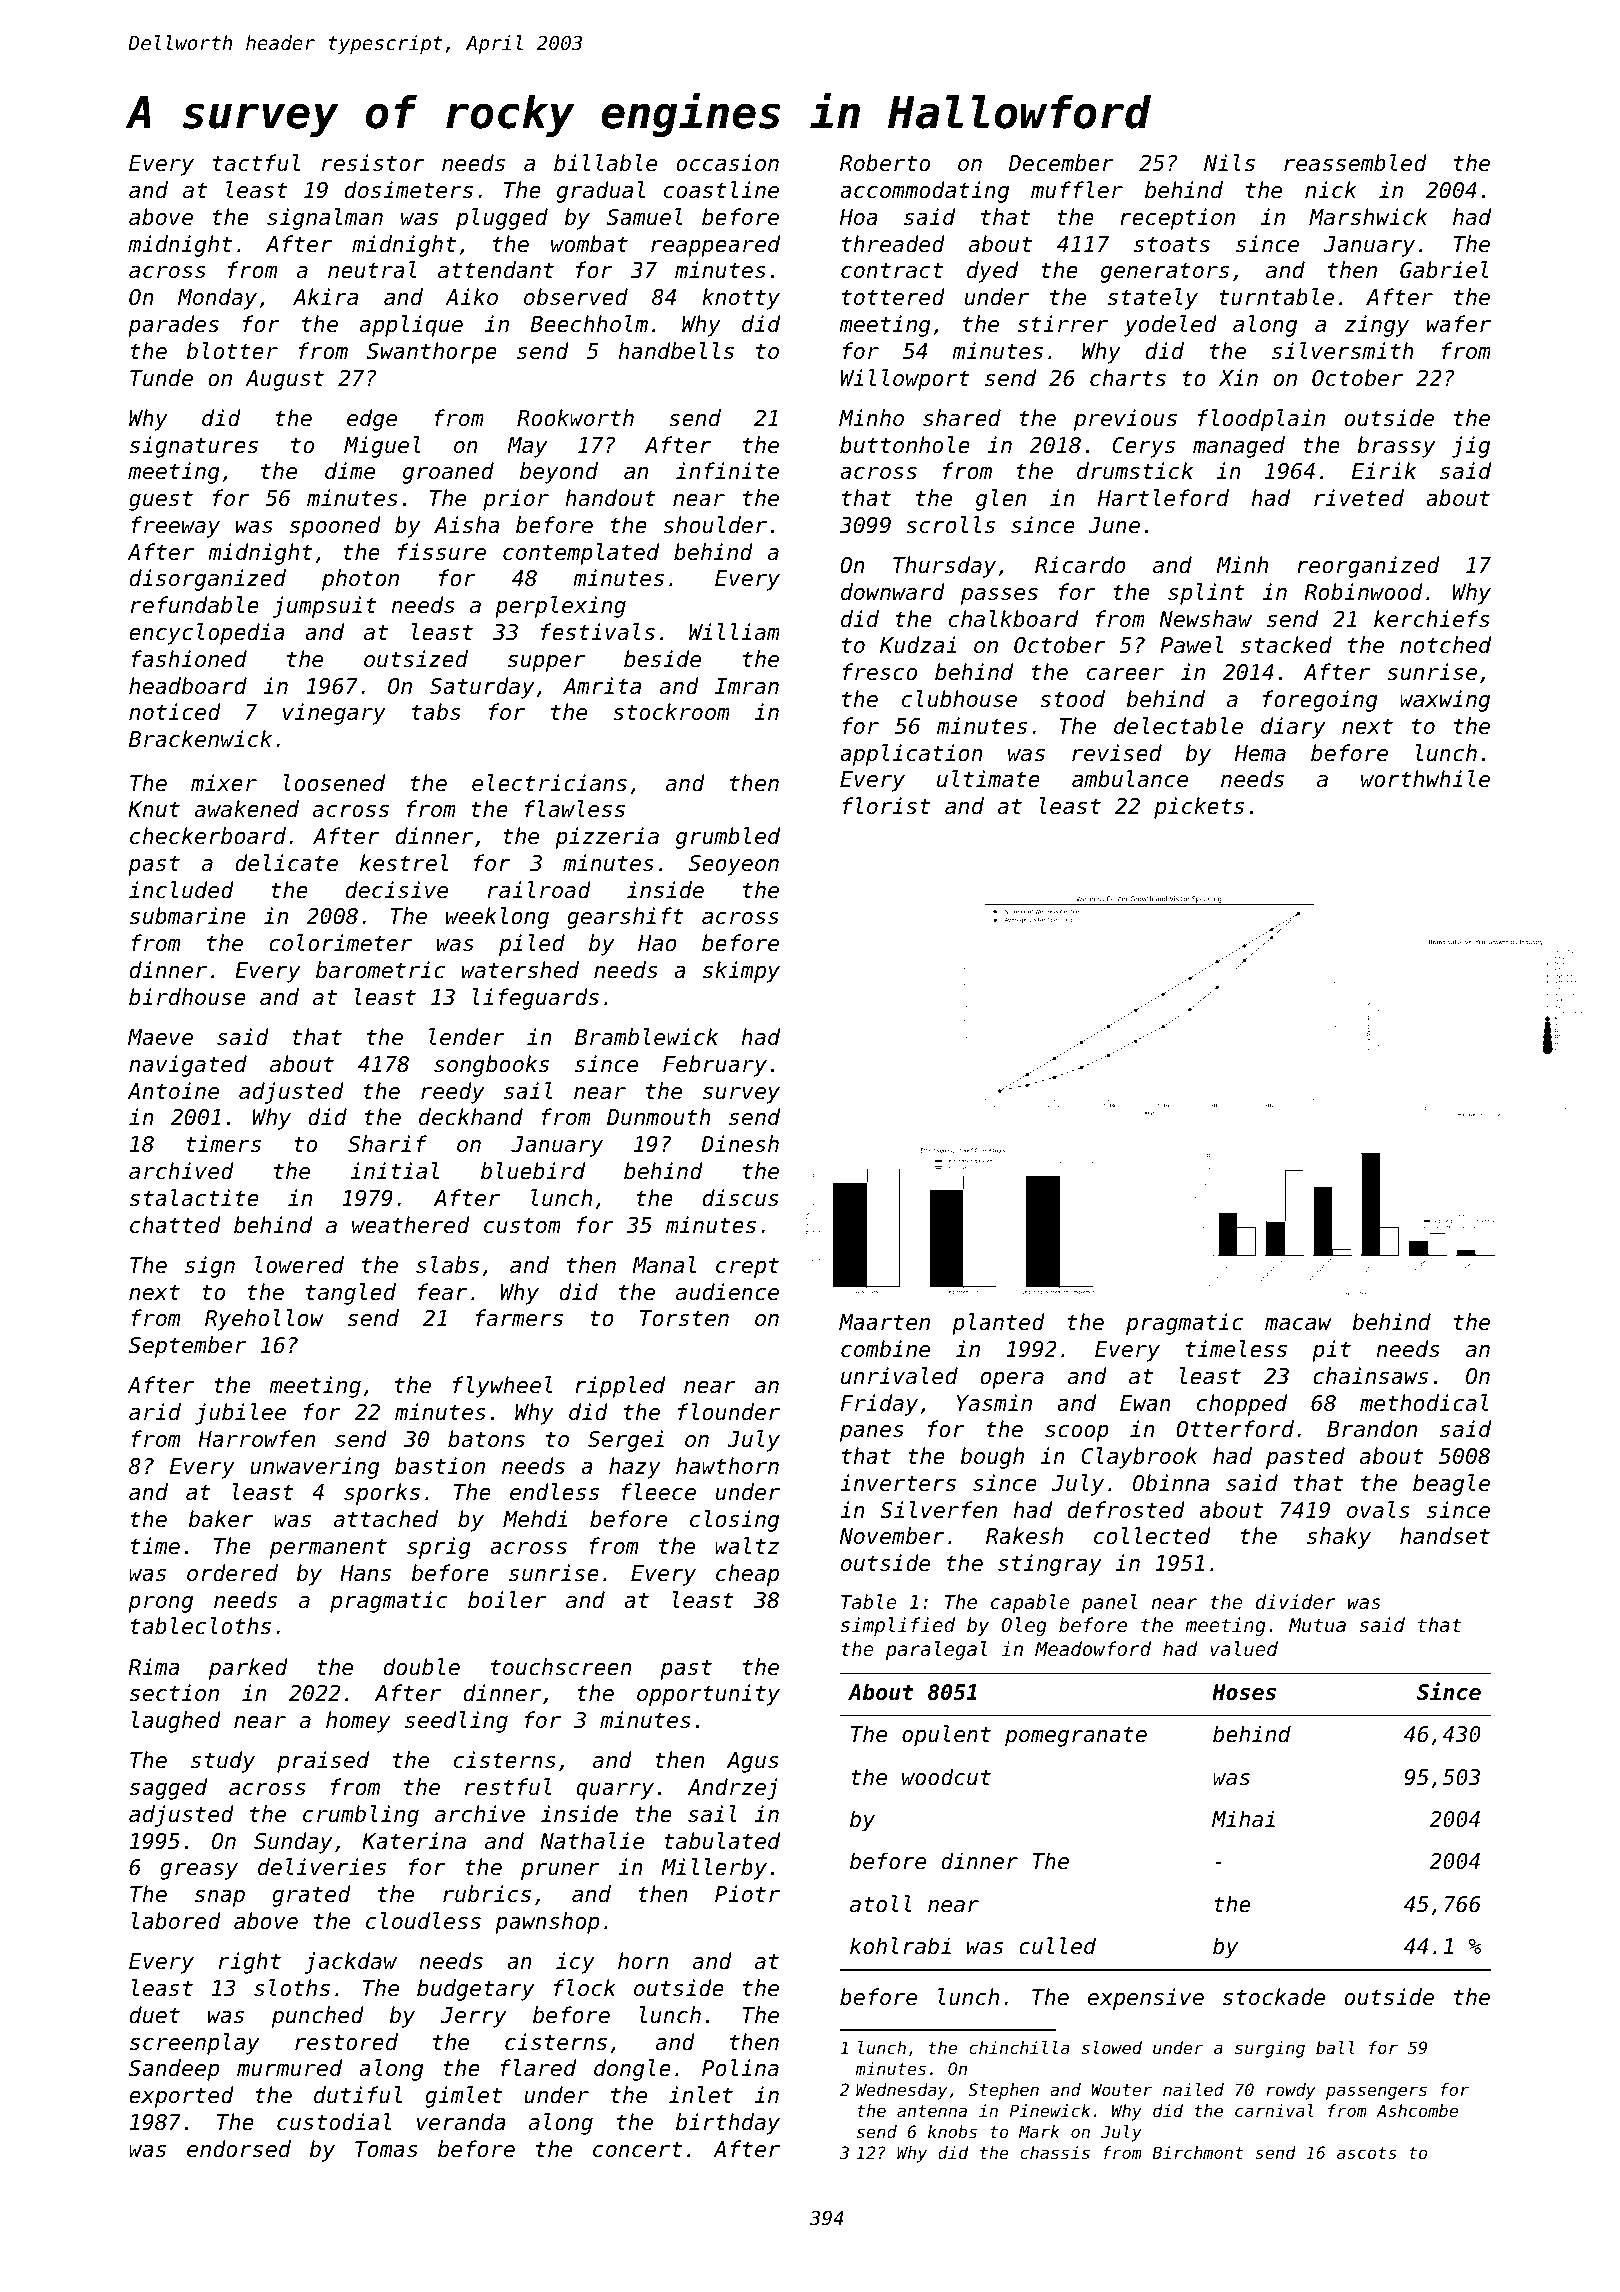  Describe the element at coordinates (893, 297) in the image. I see `tottered` at that location.
